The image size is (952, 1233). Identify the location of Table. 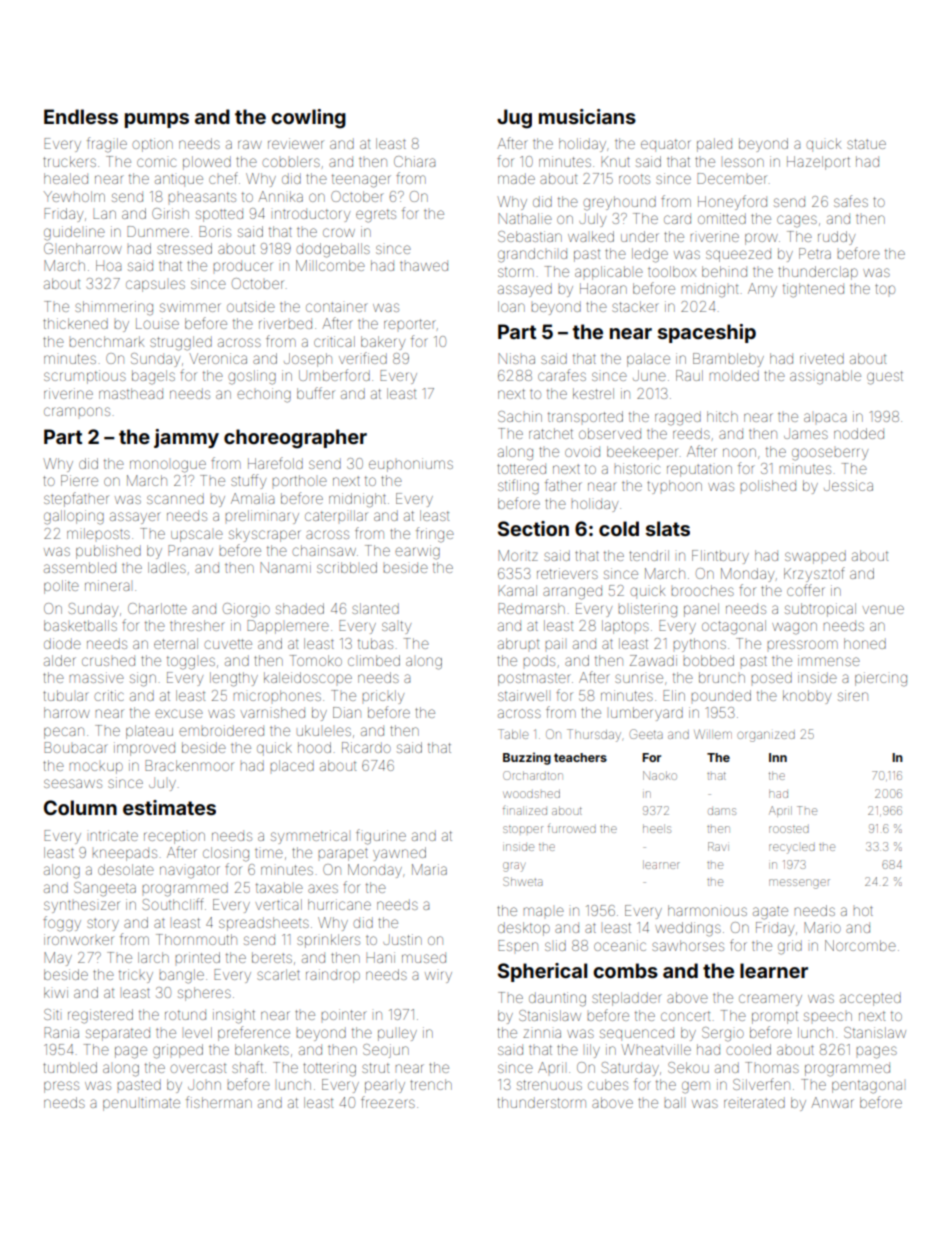
(513, 734).
